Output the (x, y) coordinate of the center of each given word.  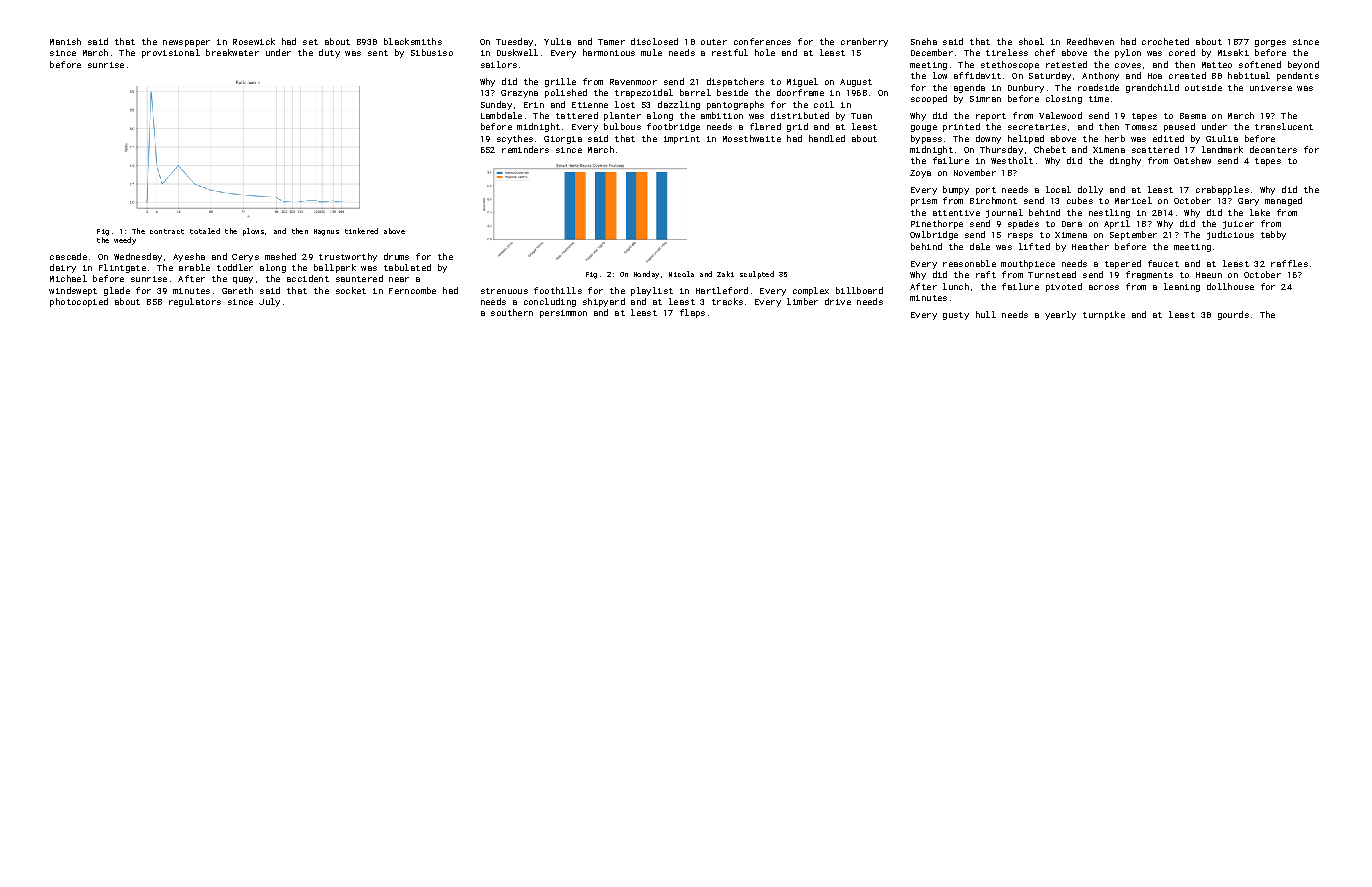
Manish (65, 41)
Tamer (611, 42)
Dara (1072, 224)
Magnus (326, 232)
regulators (195, 302)
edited (1168, 138)
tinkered (361, 231)
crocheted (1165, 41)
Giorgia (563, 140)
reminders (525, 149)
